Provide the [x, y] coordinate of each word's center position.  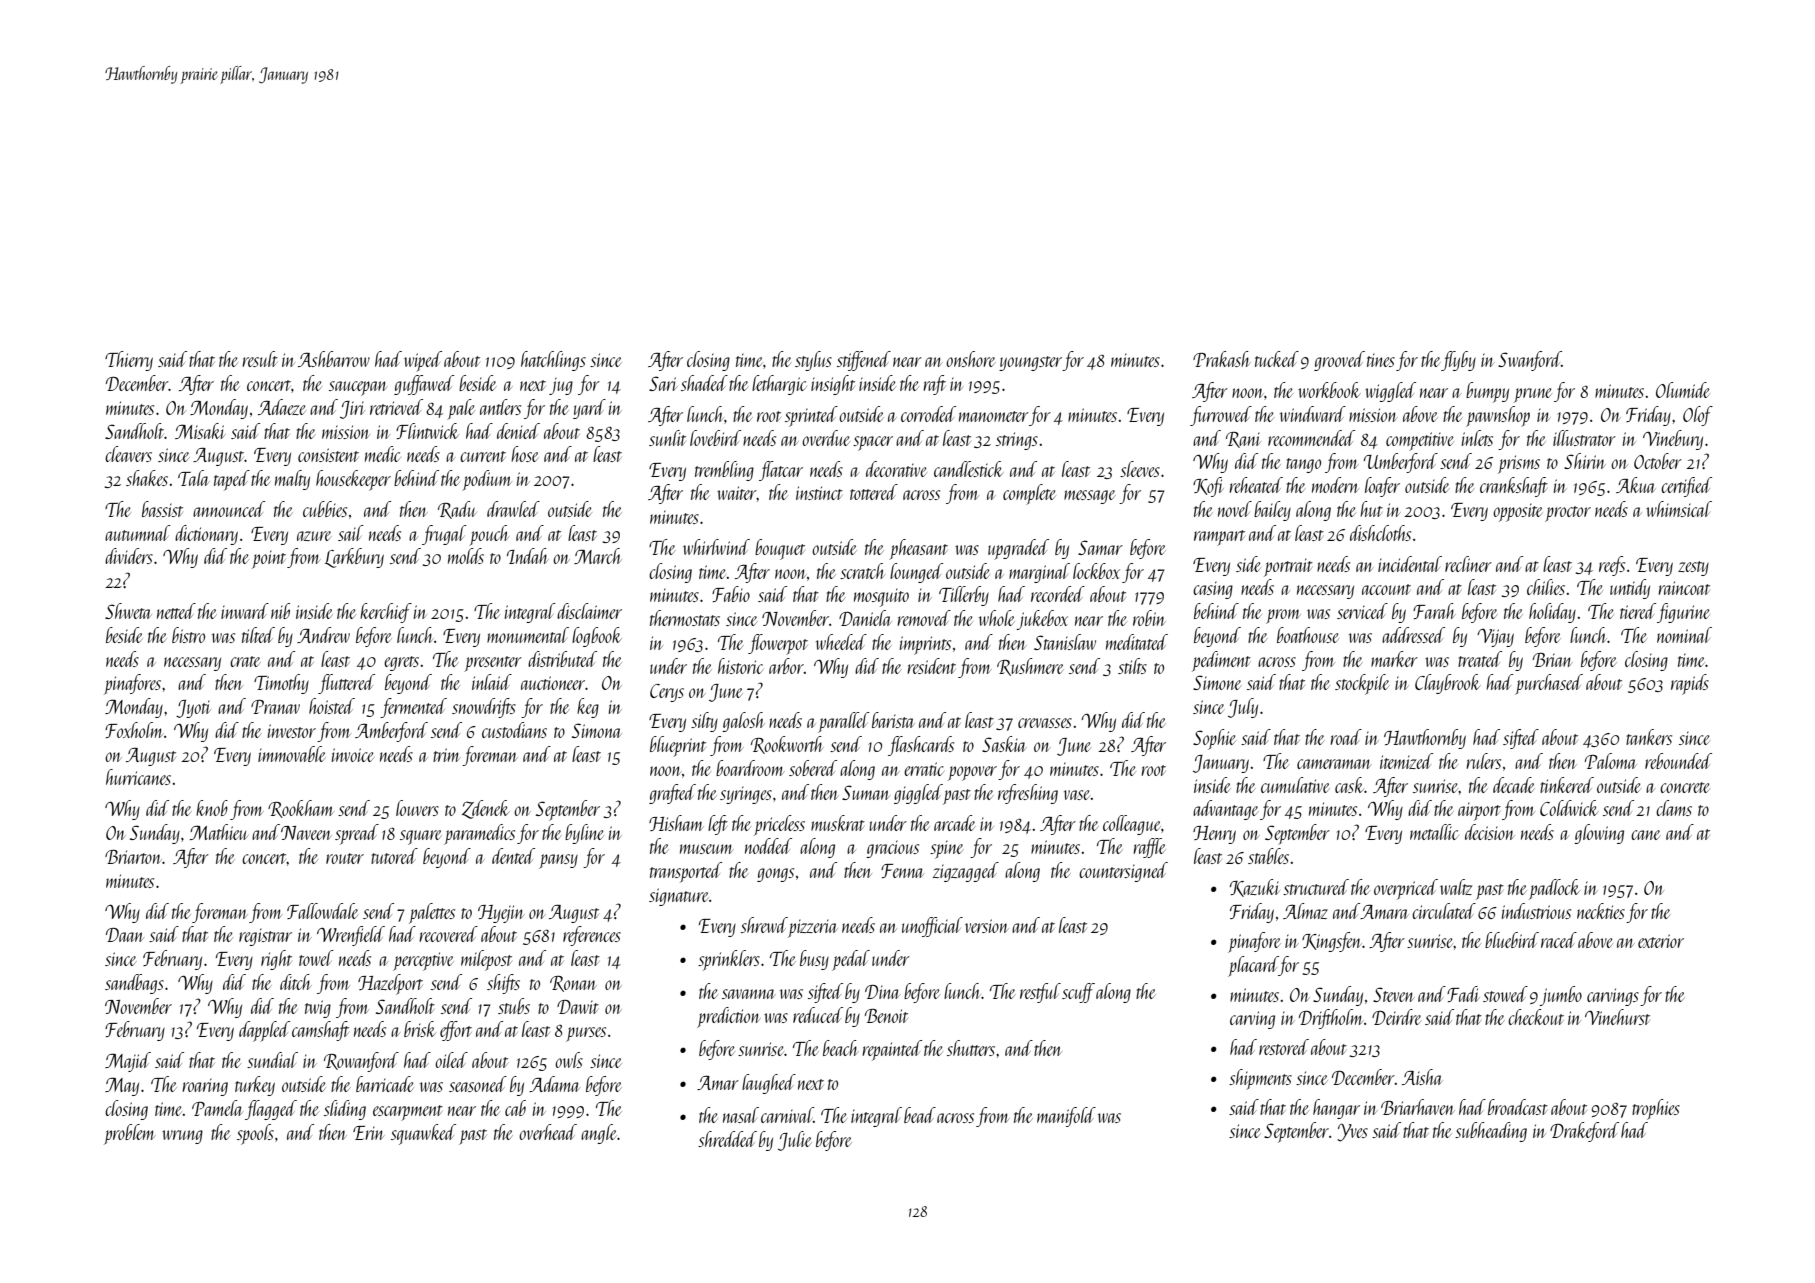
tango [1303, 465]
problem [129, 1134]
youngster [1030, 363]
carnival [787, 1115]
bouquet [780, 549]
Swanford [1530, 361]
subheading [1491, 1132]
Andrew [323, 635]
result [260, 359]
